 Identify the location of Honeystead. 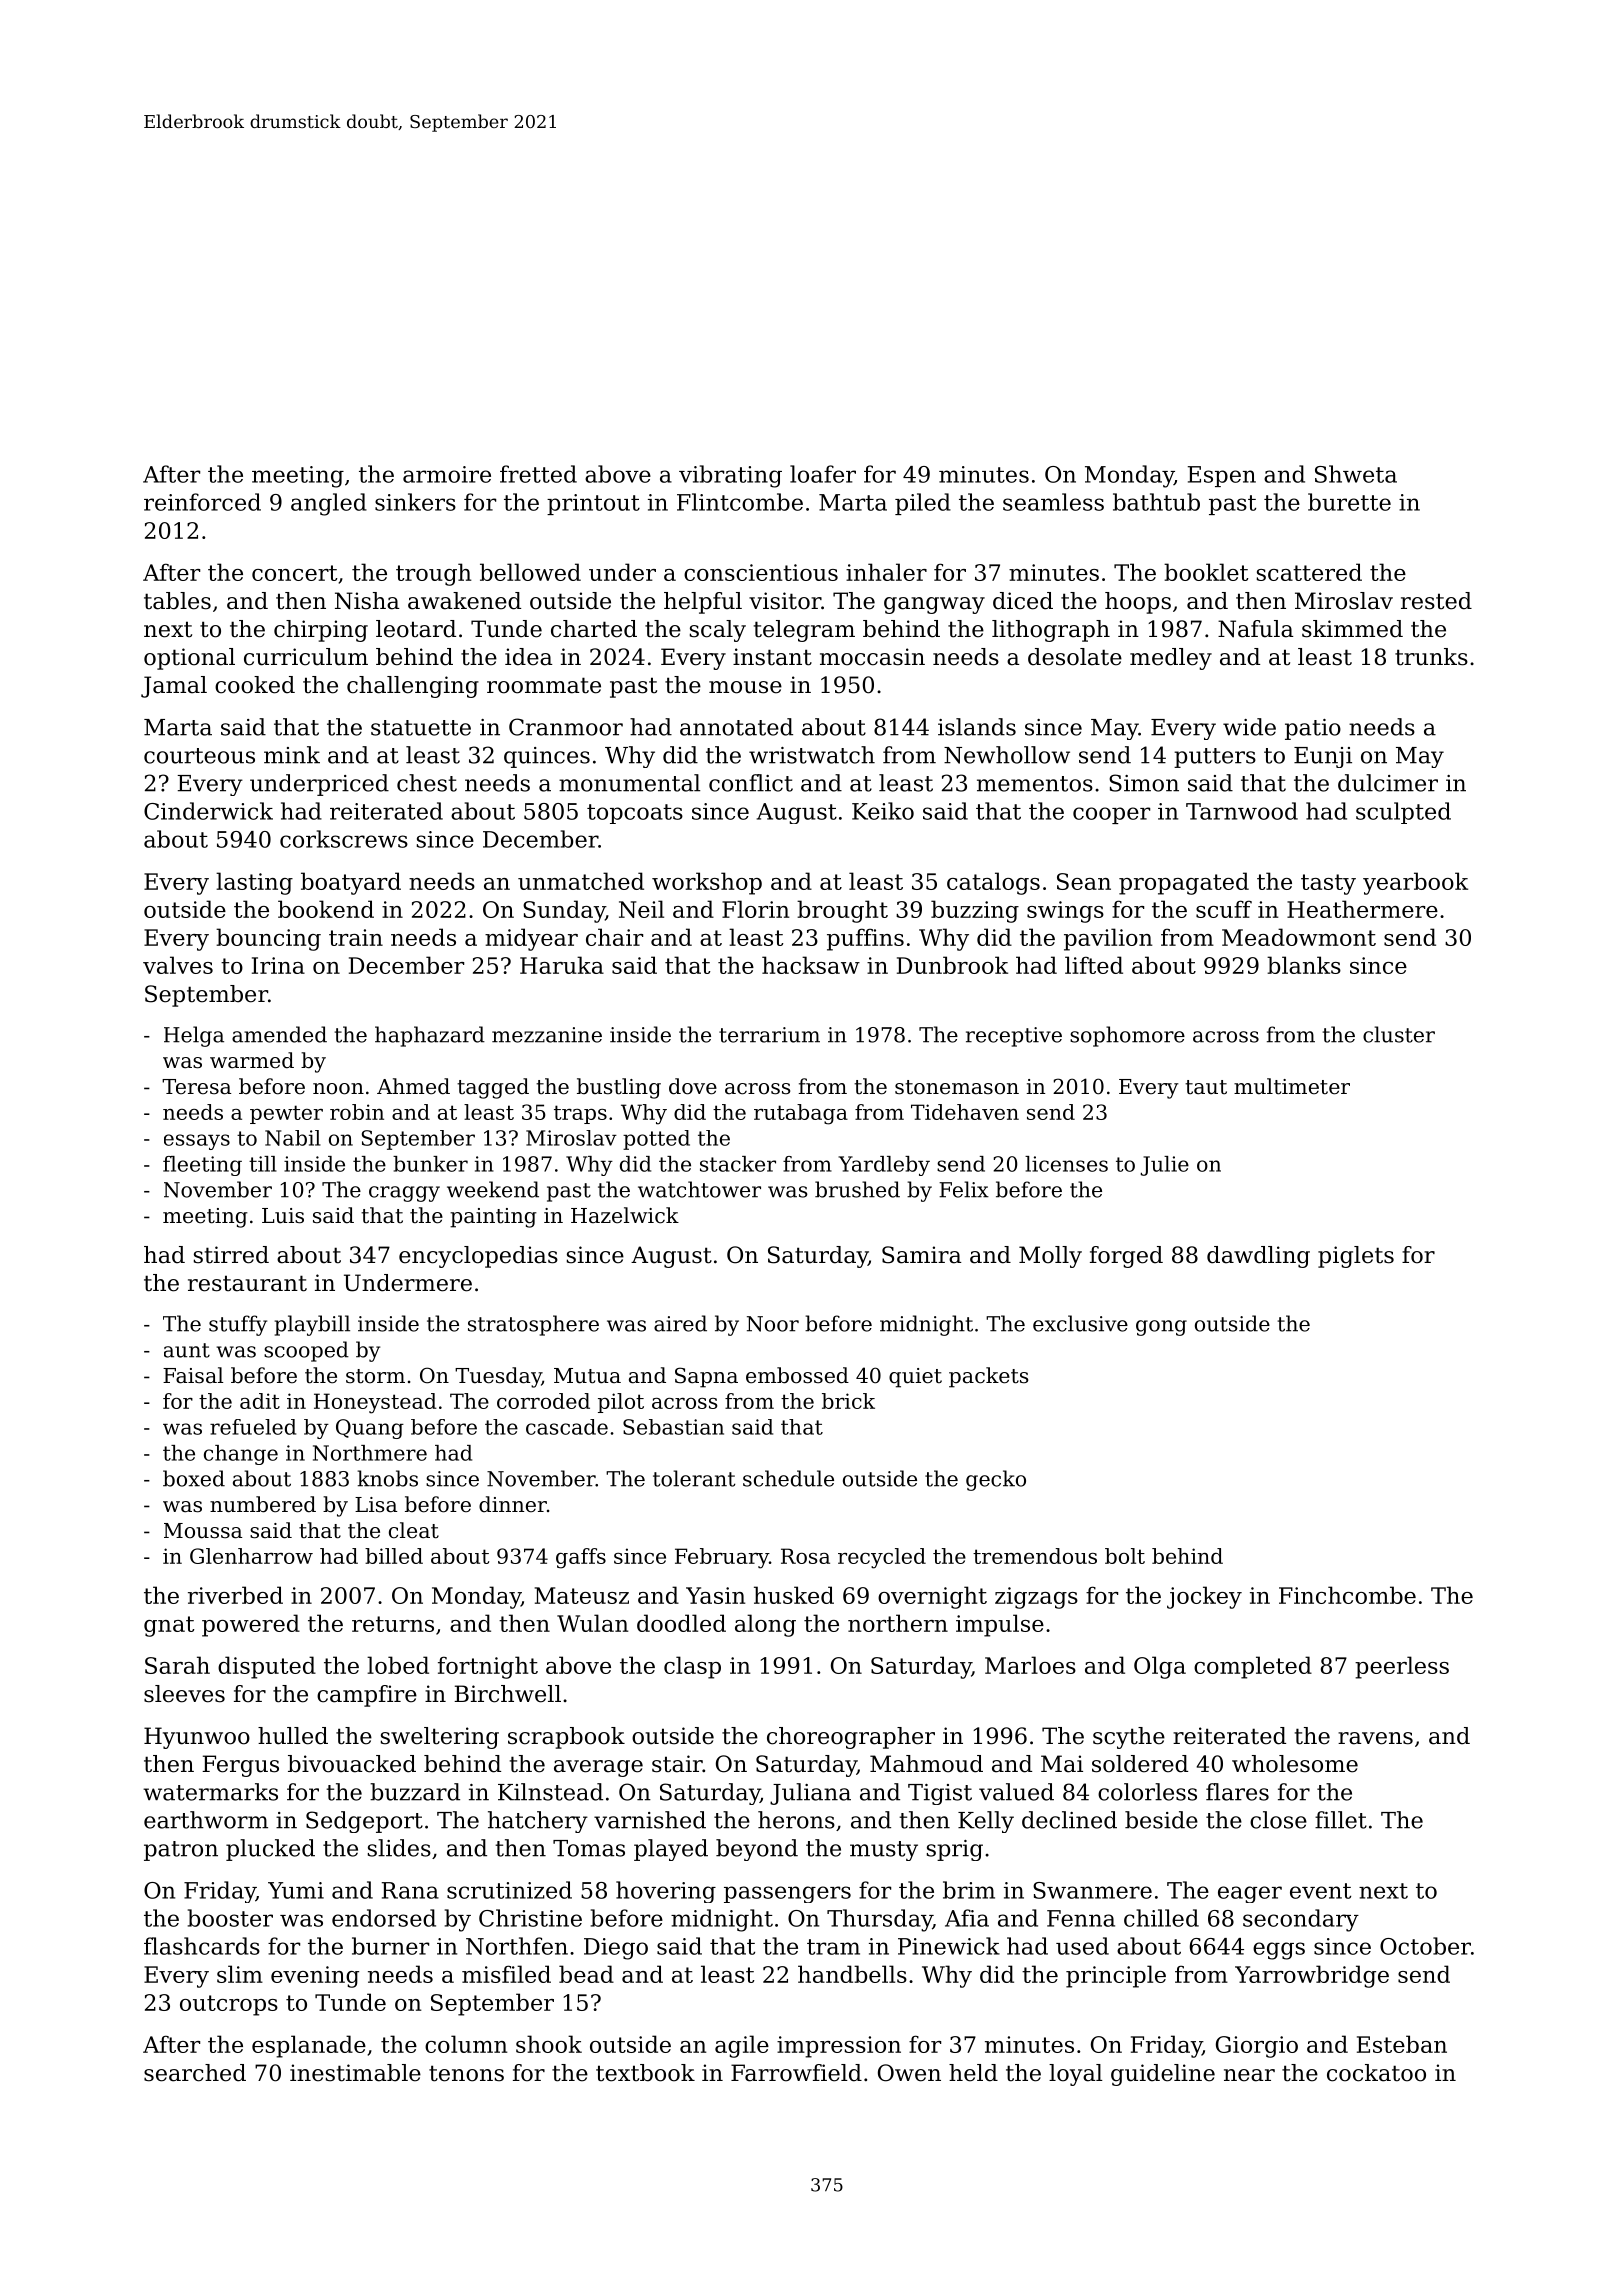
(375, 1403).
